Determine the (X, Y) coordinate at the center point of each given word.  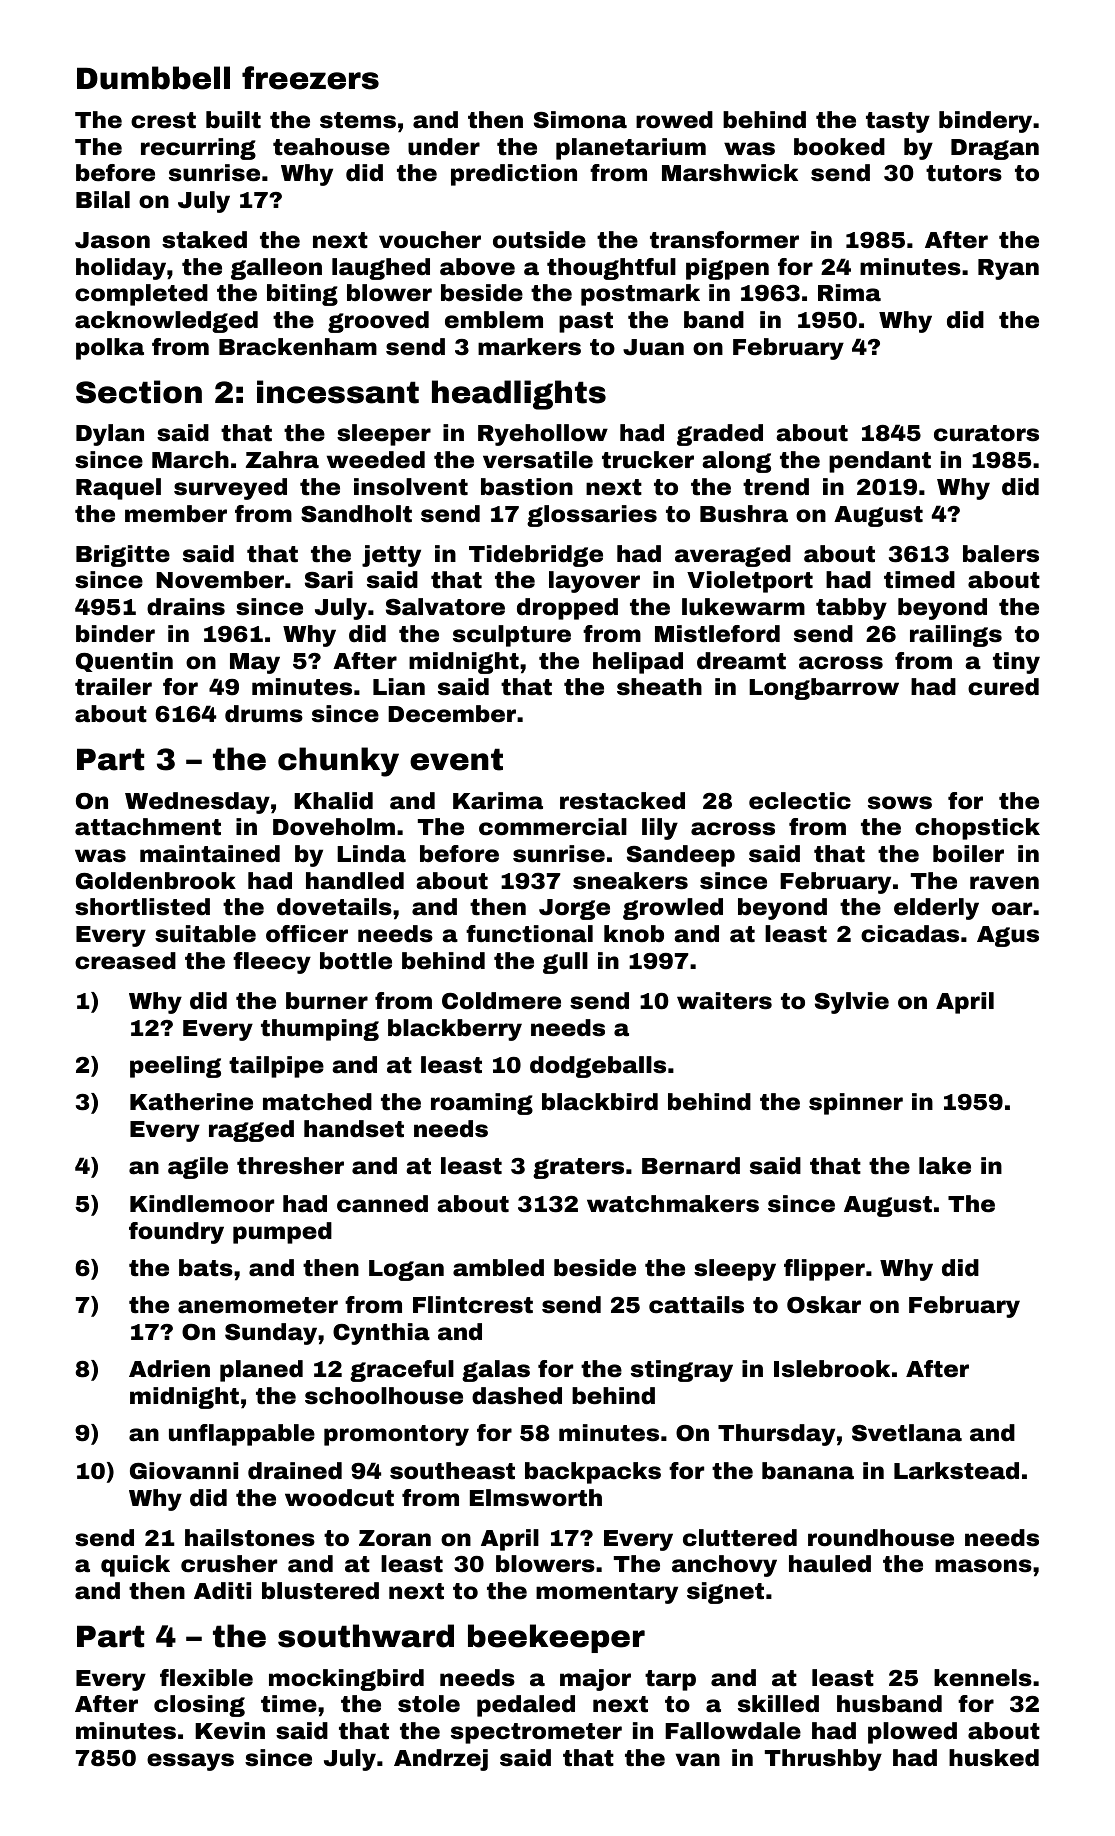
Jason (112, 240)
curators (986, 433)
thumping (320, 1030)
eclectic (800, 801)
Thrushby (823, 1760)
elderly (936, 909)
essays (190, 1762)
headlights (519, 395)
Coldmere (501, 1001)
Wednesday (197, 803)
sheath (659, 687)
